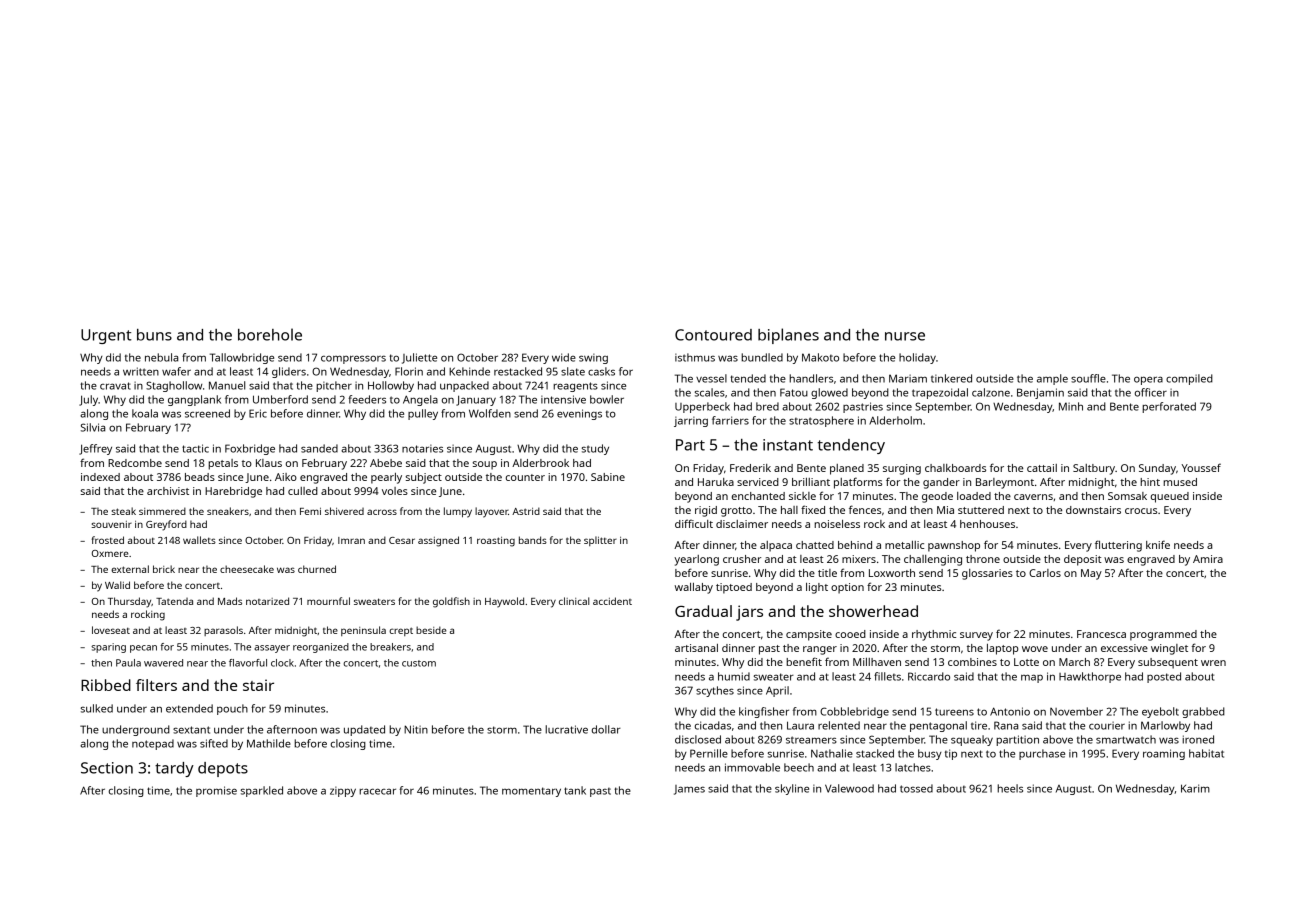  Describe the element at coordinates (531, 792) in the image. I see `momentary` at that location.
